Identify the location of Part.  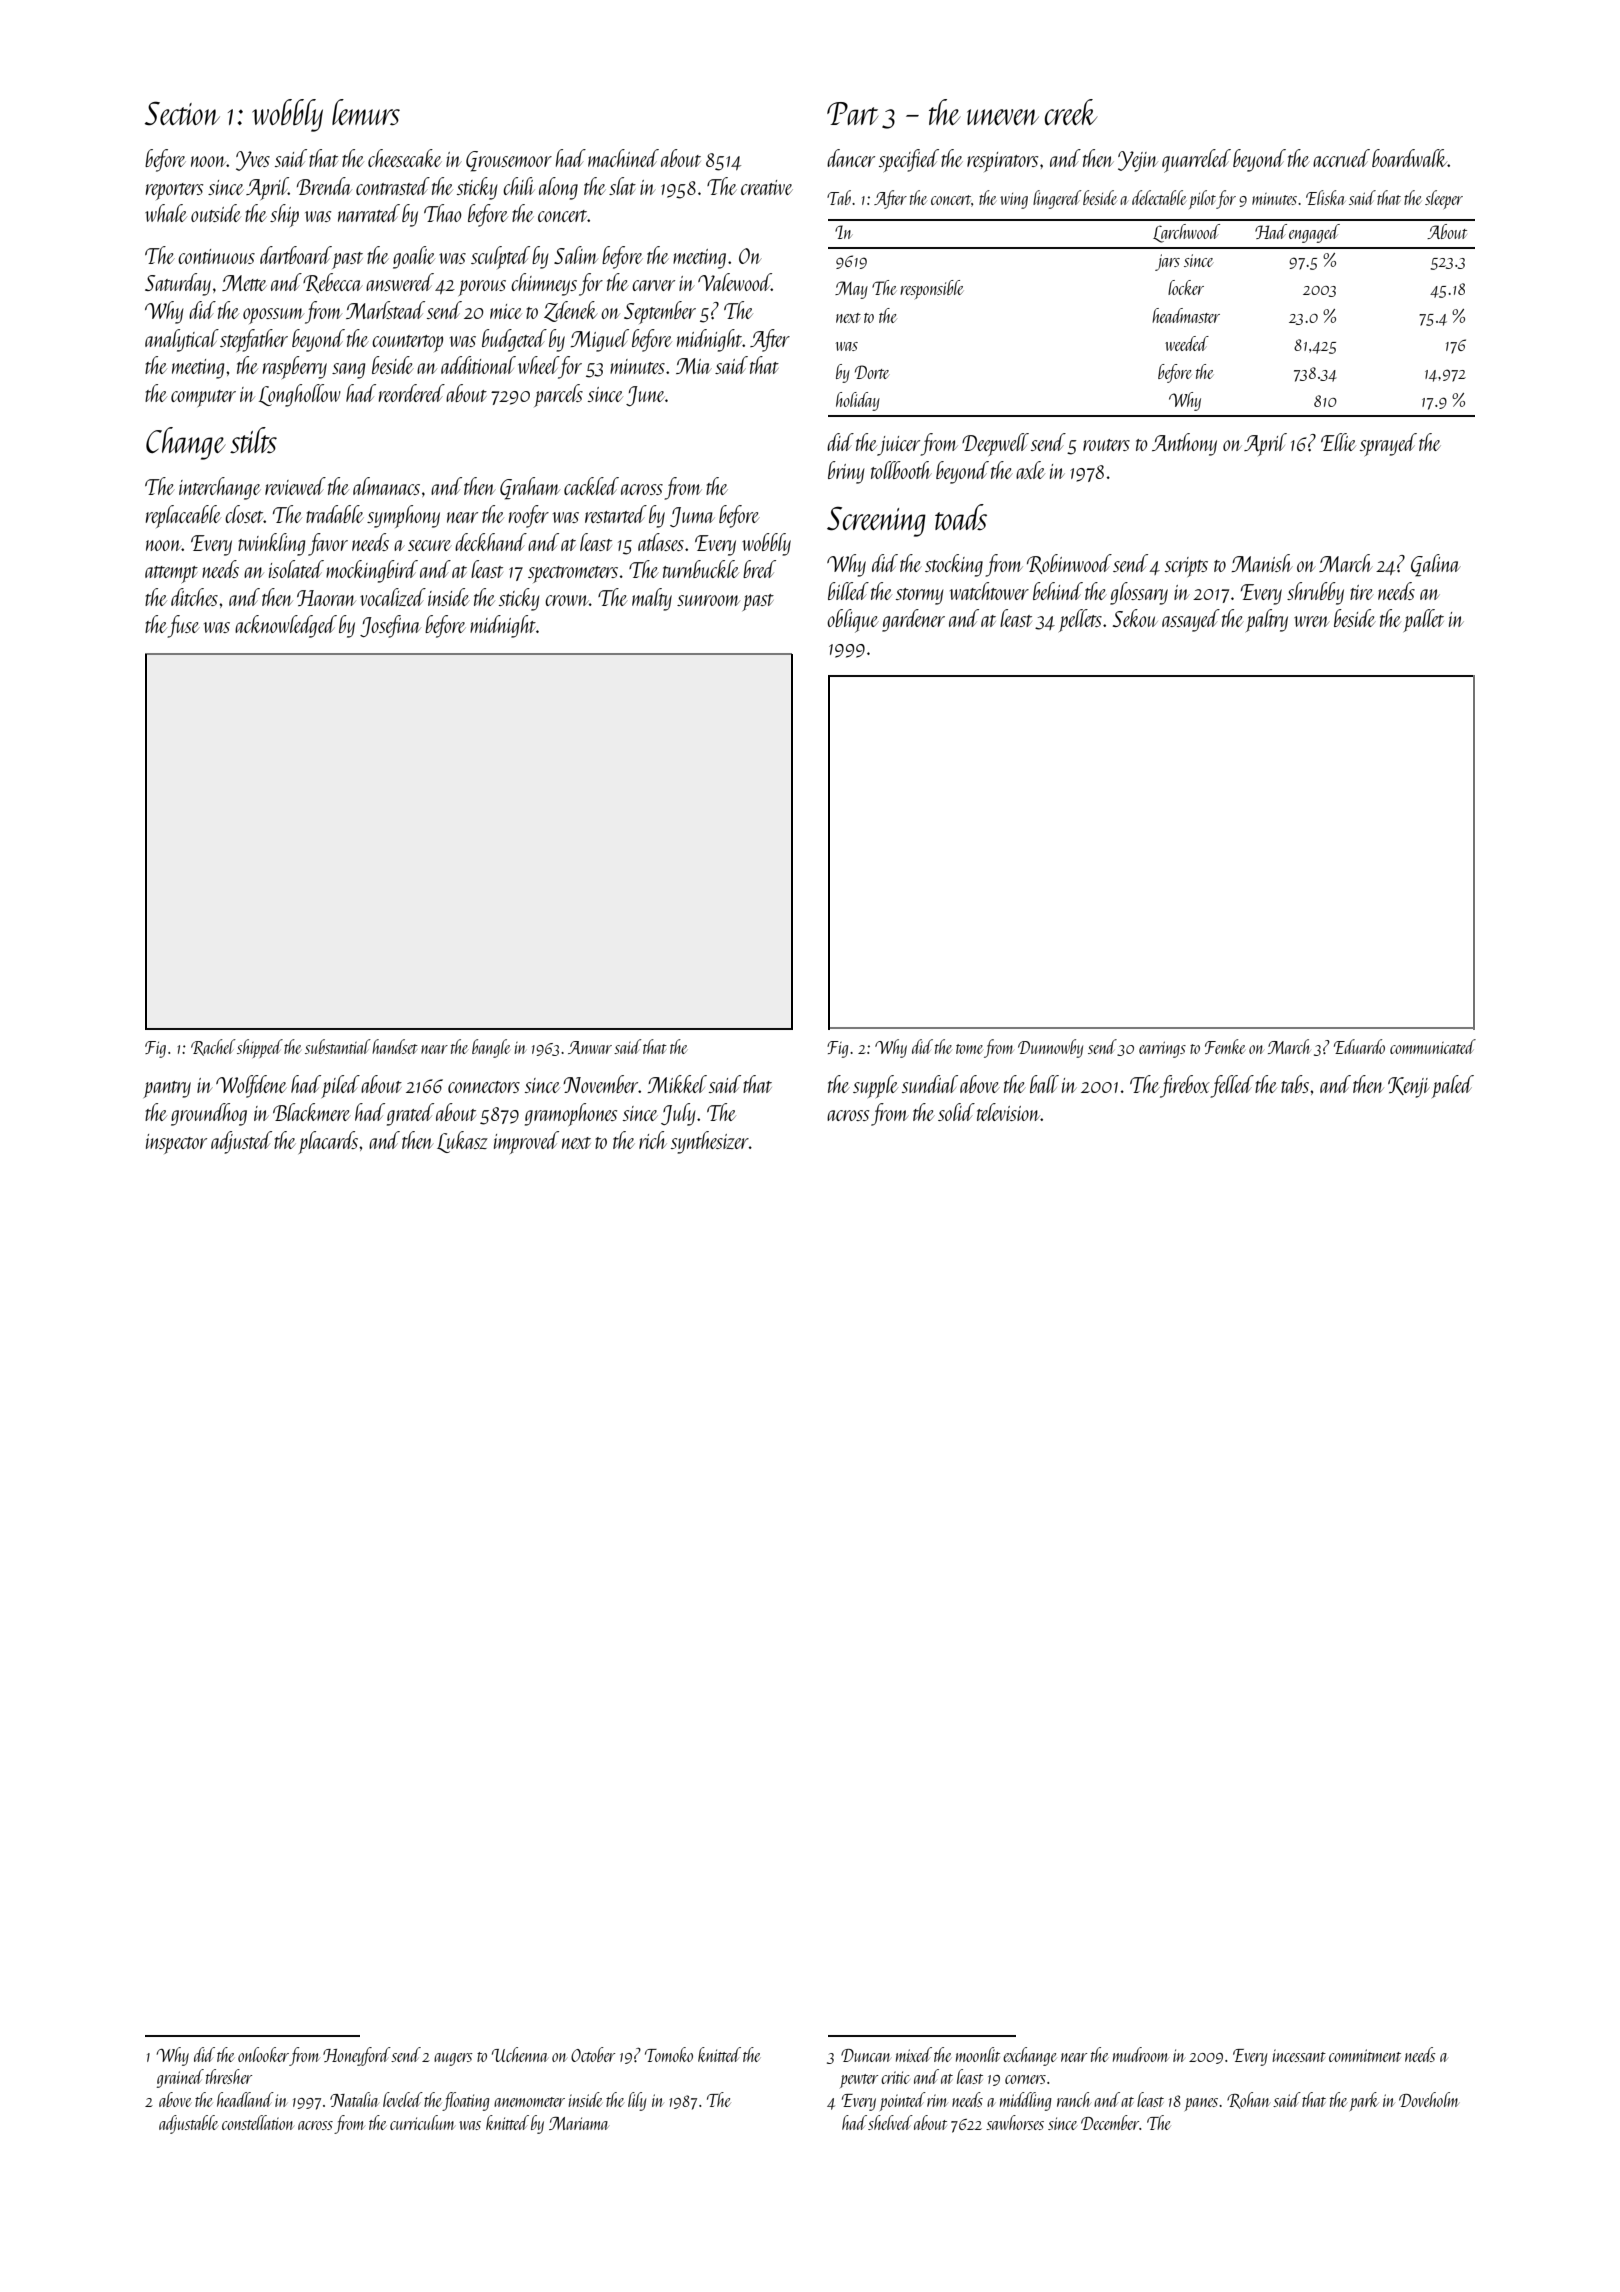
(852, 113).
